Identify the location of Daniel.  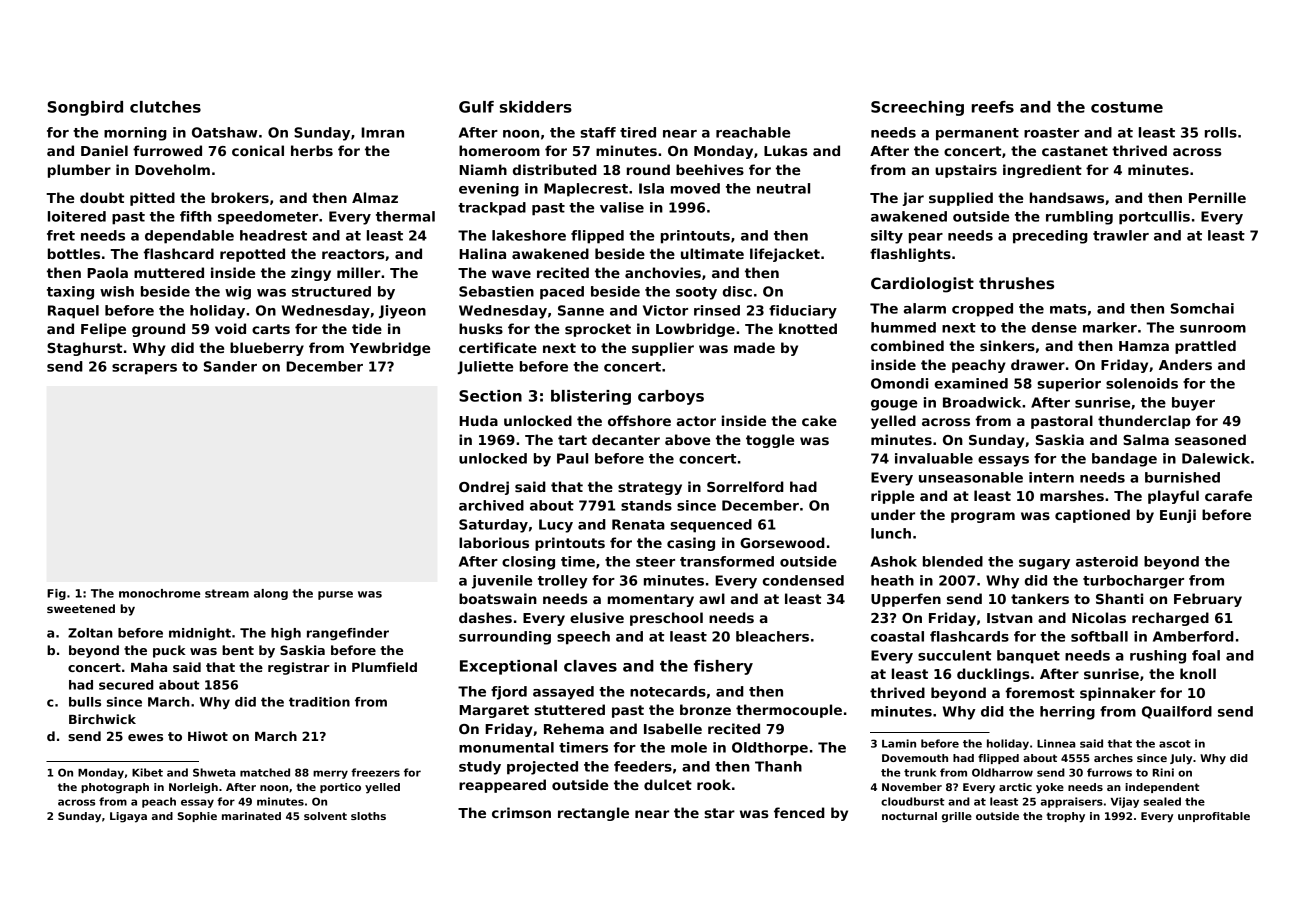
(104, 150).
